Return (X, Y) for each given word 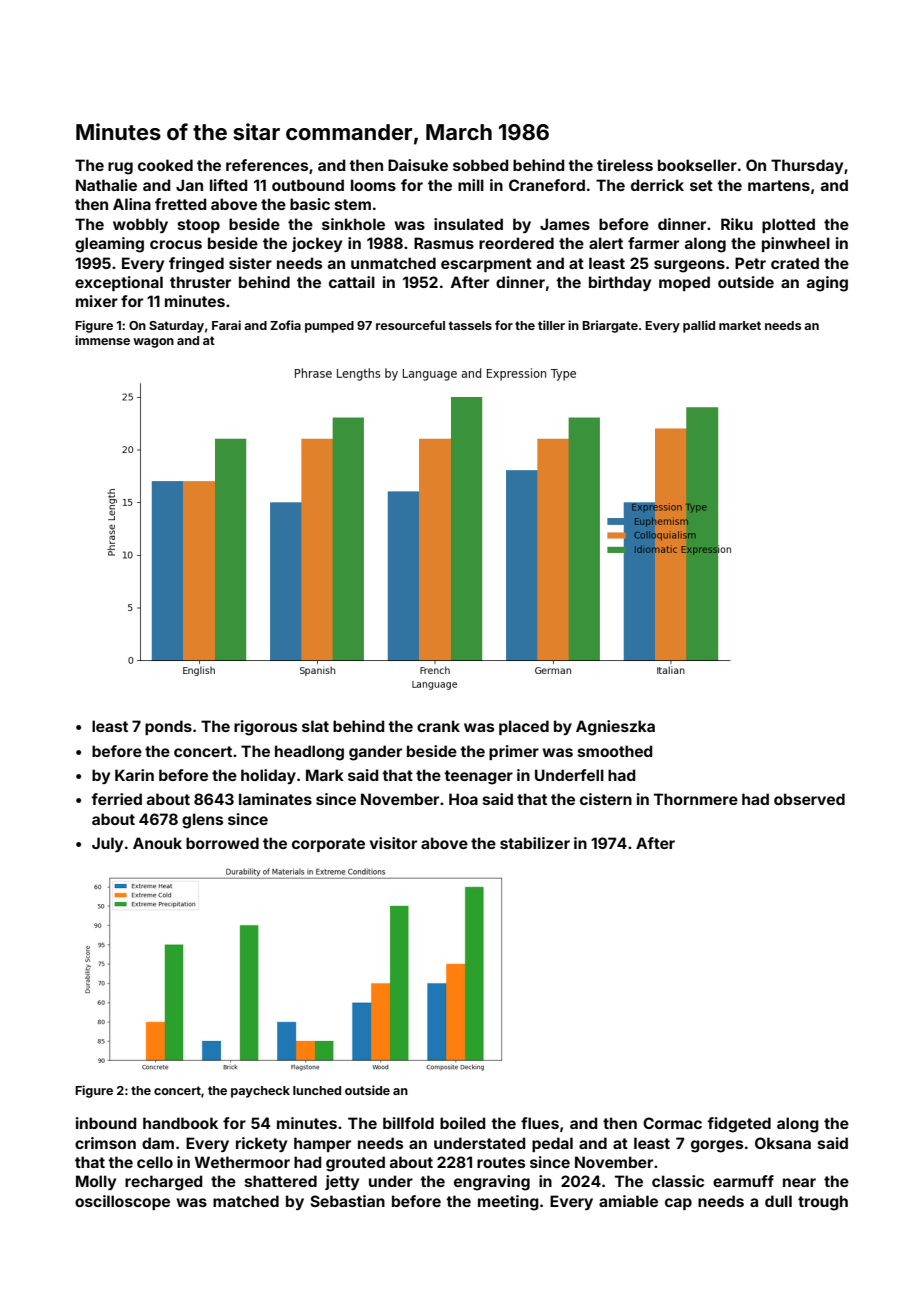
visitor (393, 843)
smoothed (615, 751)
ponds (168, 727)
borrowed (222, 843)
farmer (653, 243)
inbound (106, 1123)
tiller (551, 325)
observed (809, 799)
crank (438, 726)
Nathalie (106, 185)
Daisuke (418, 165)
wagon (153, 343)
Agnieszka (615, 728)
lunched (317, 1090)
